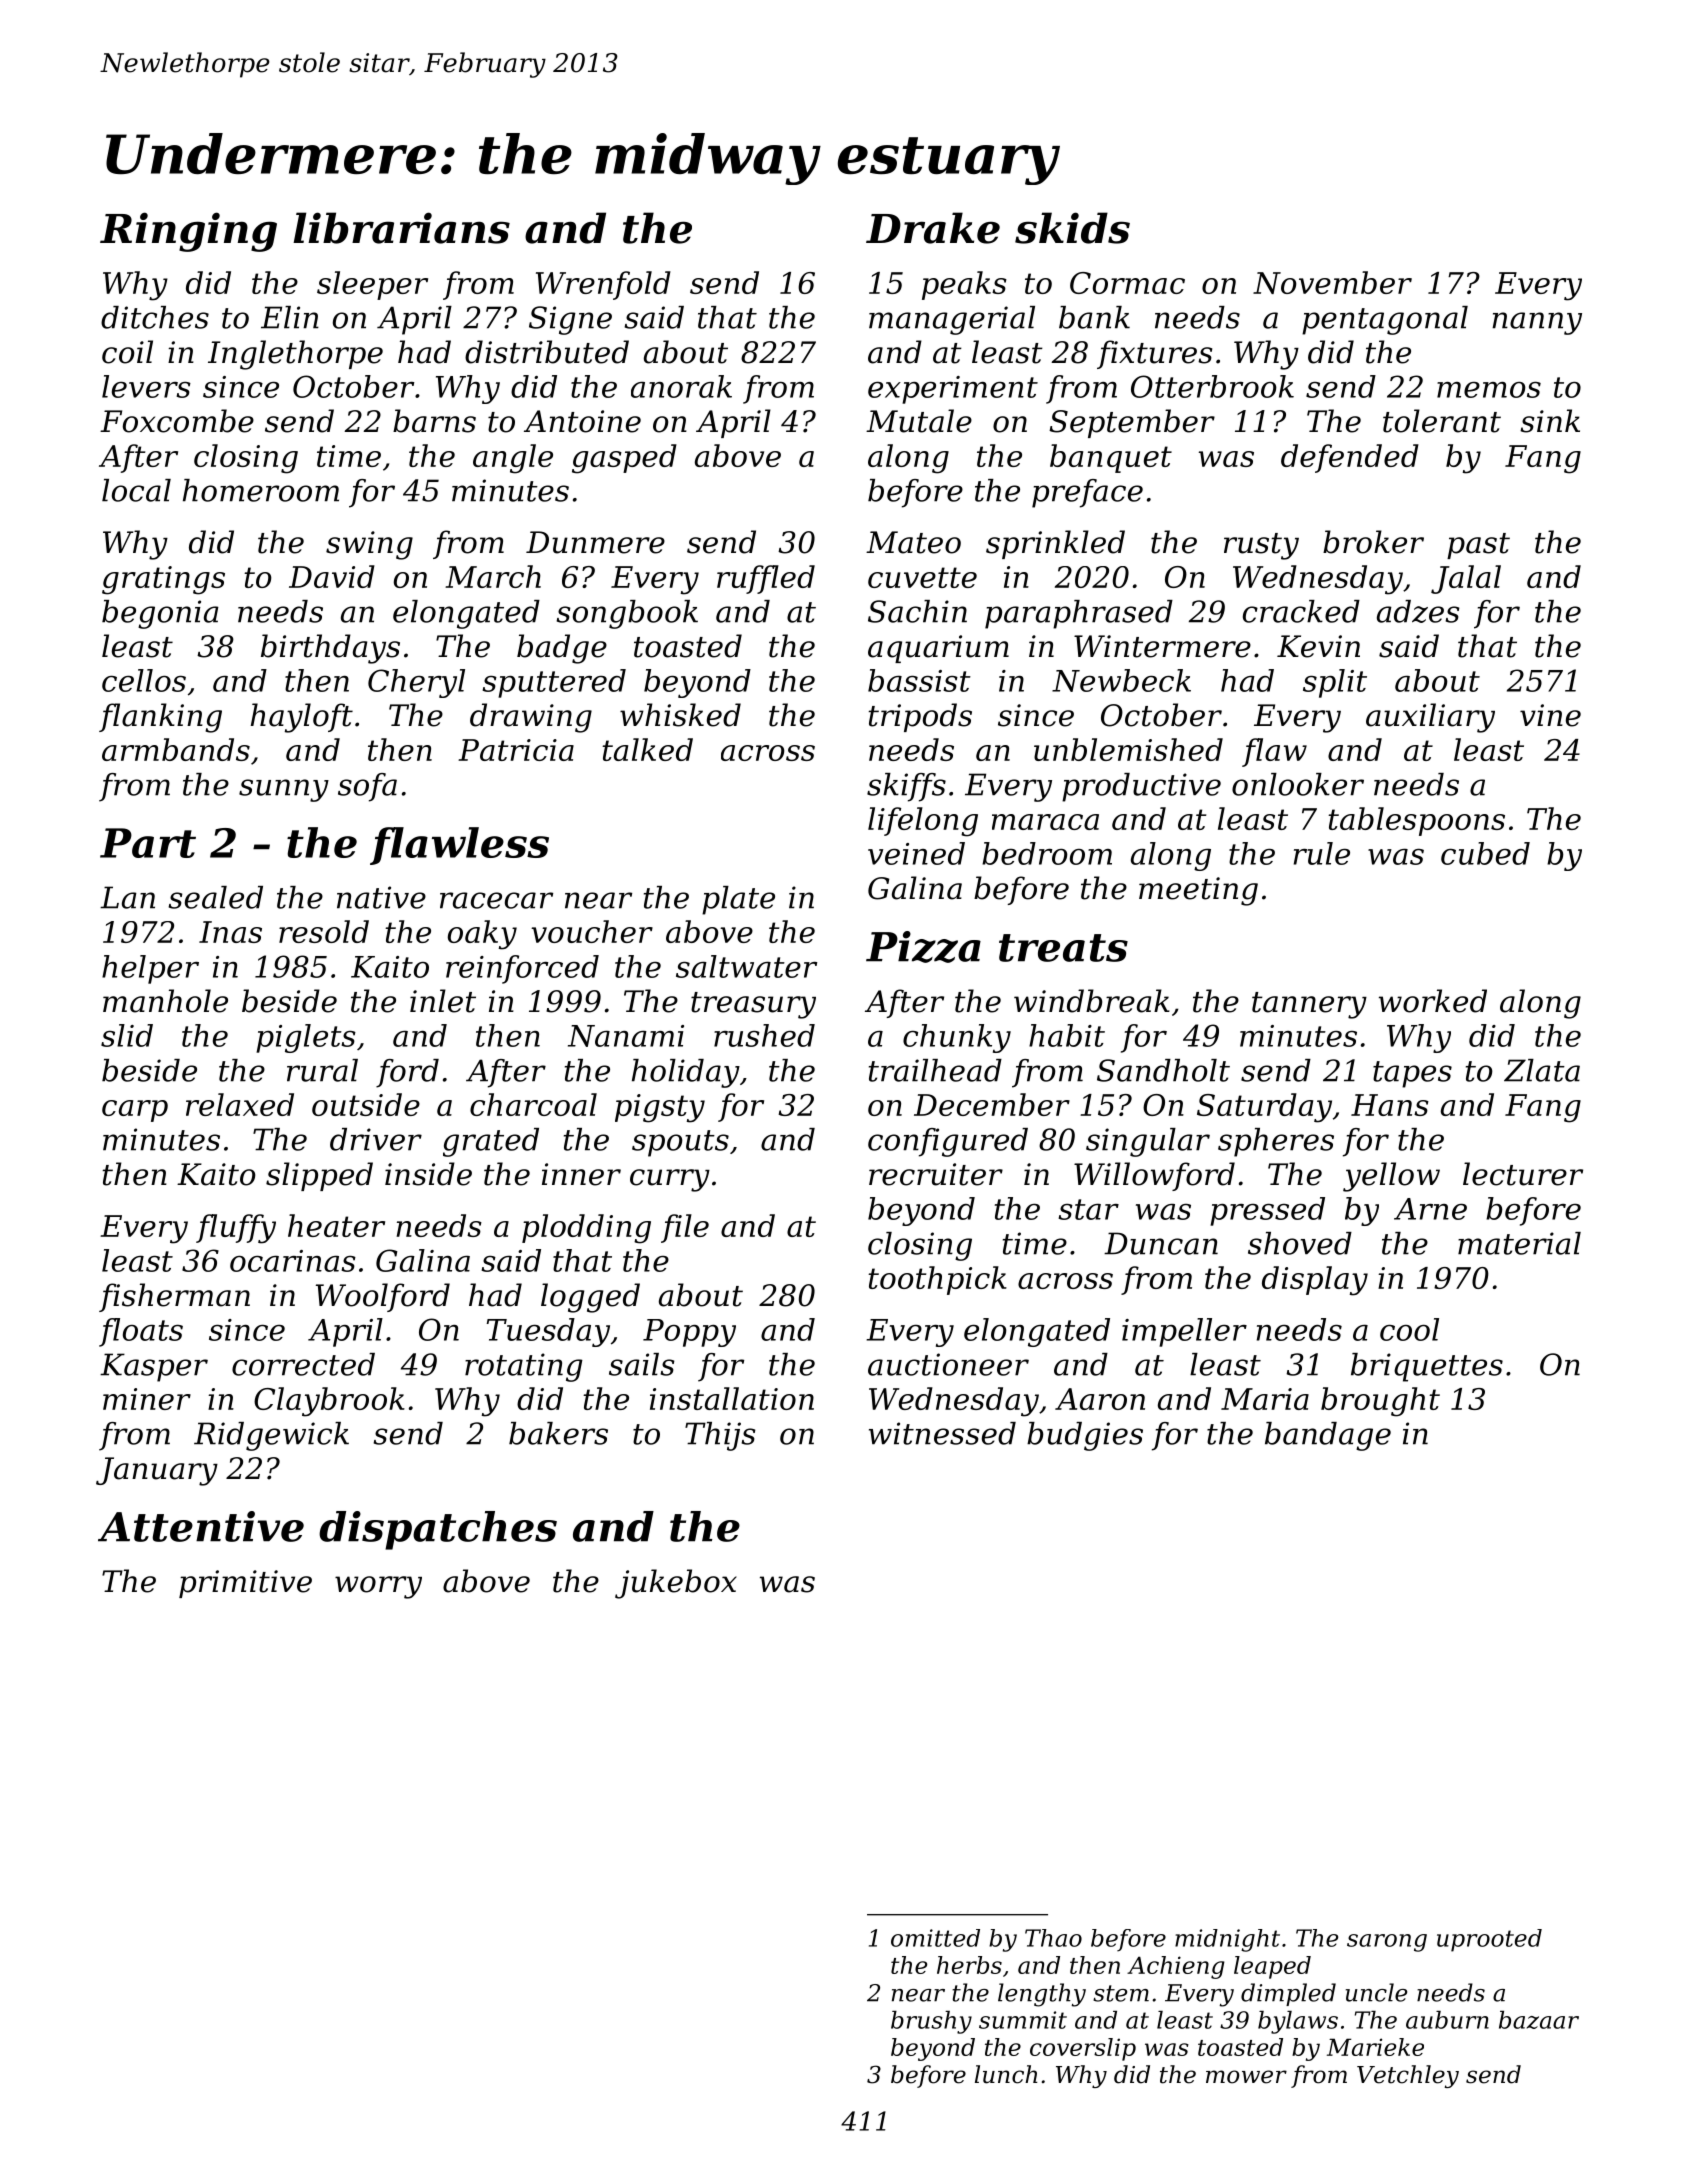 The width and height of the document is (1683, 2178). I want to click on meeting, so click(1198, 891).
